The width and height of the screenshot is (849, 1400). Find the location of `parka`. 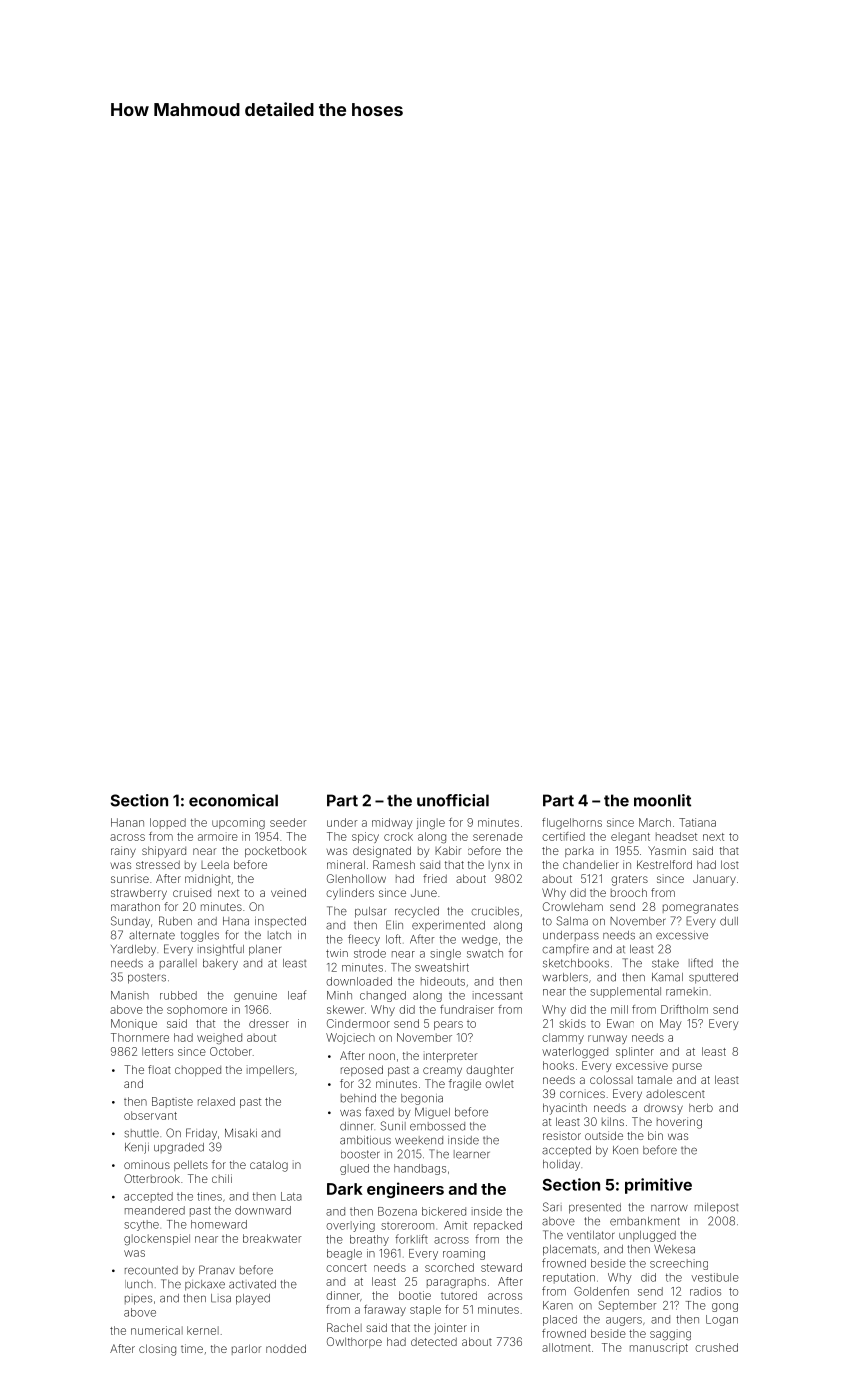

parka is located at coordinates (579, 851).
